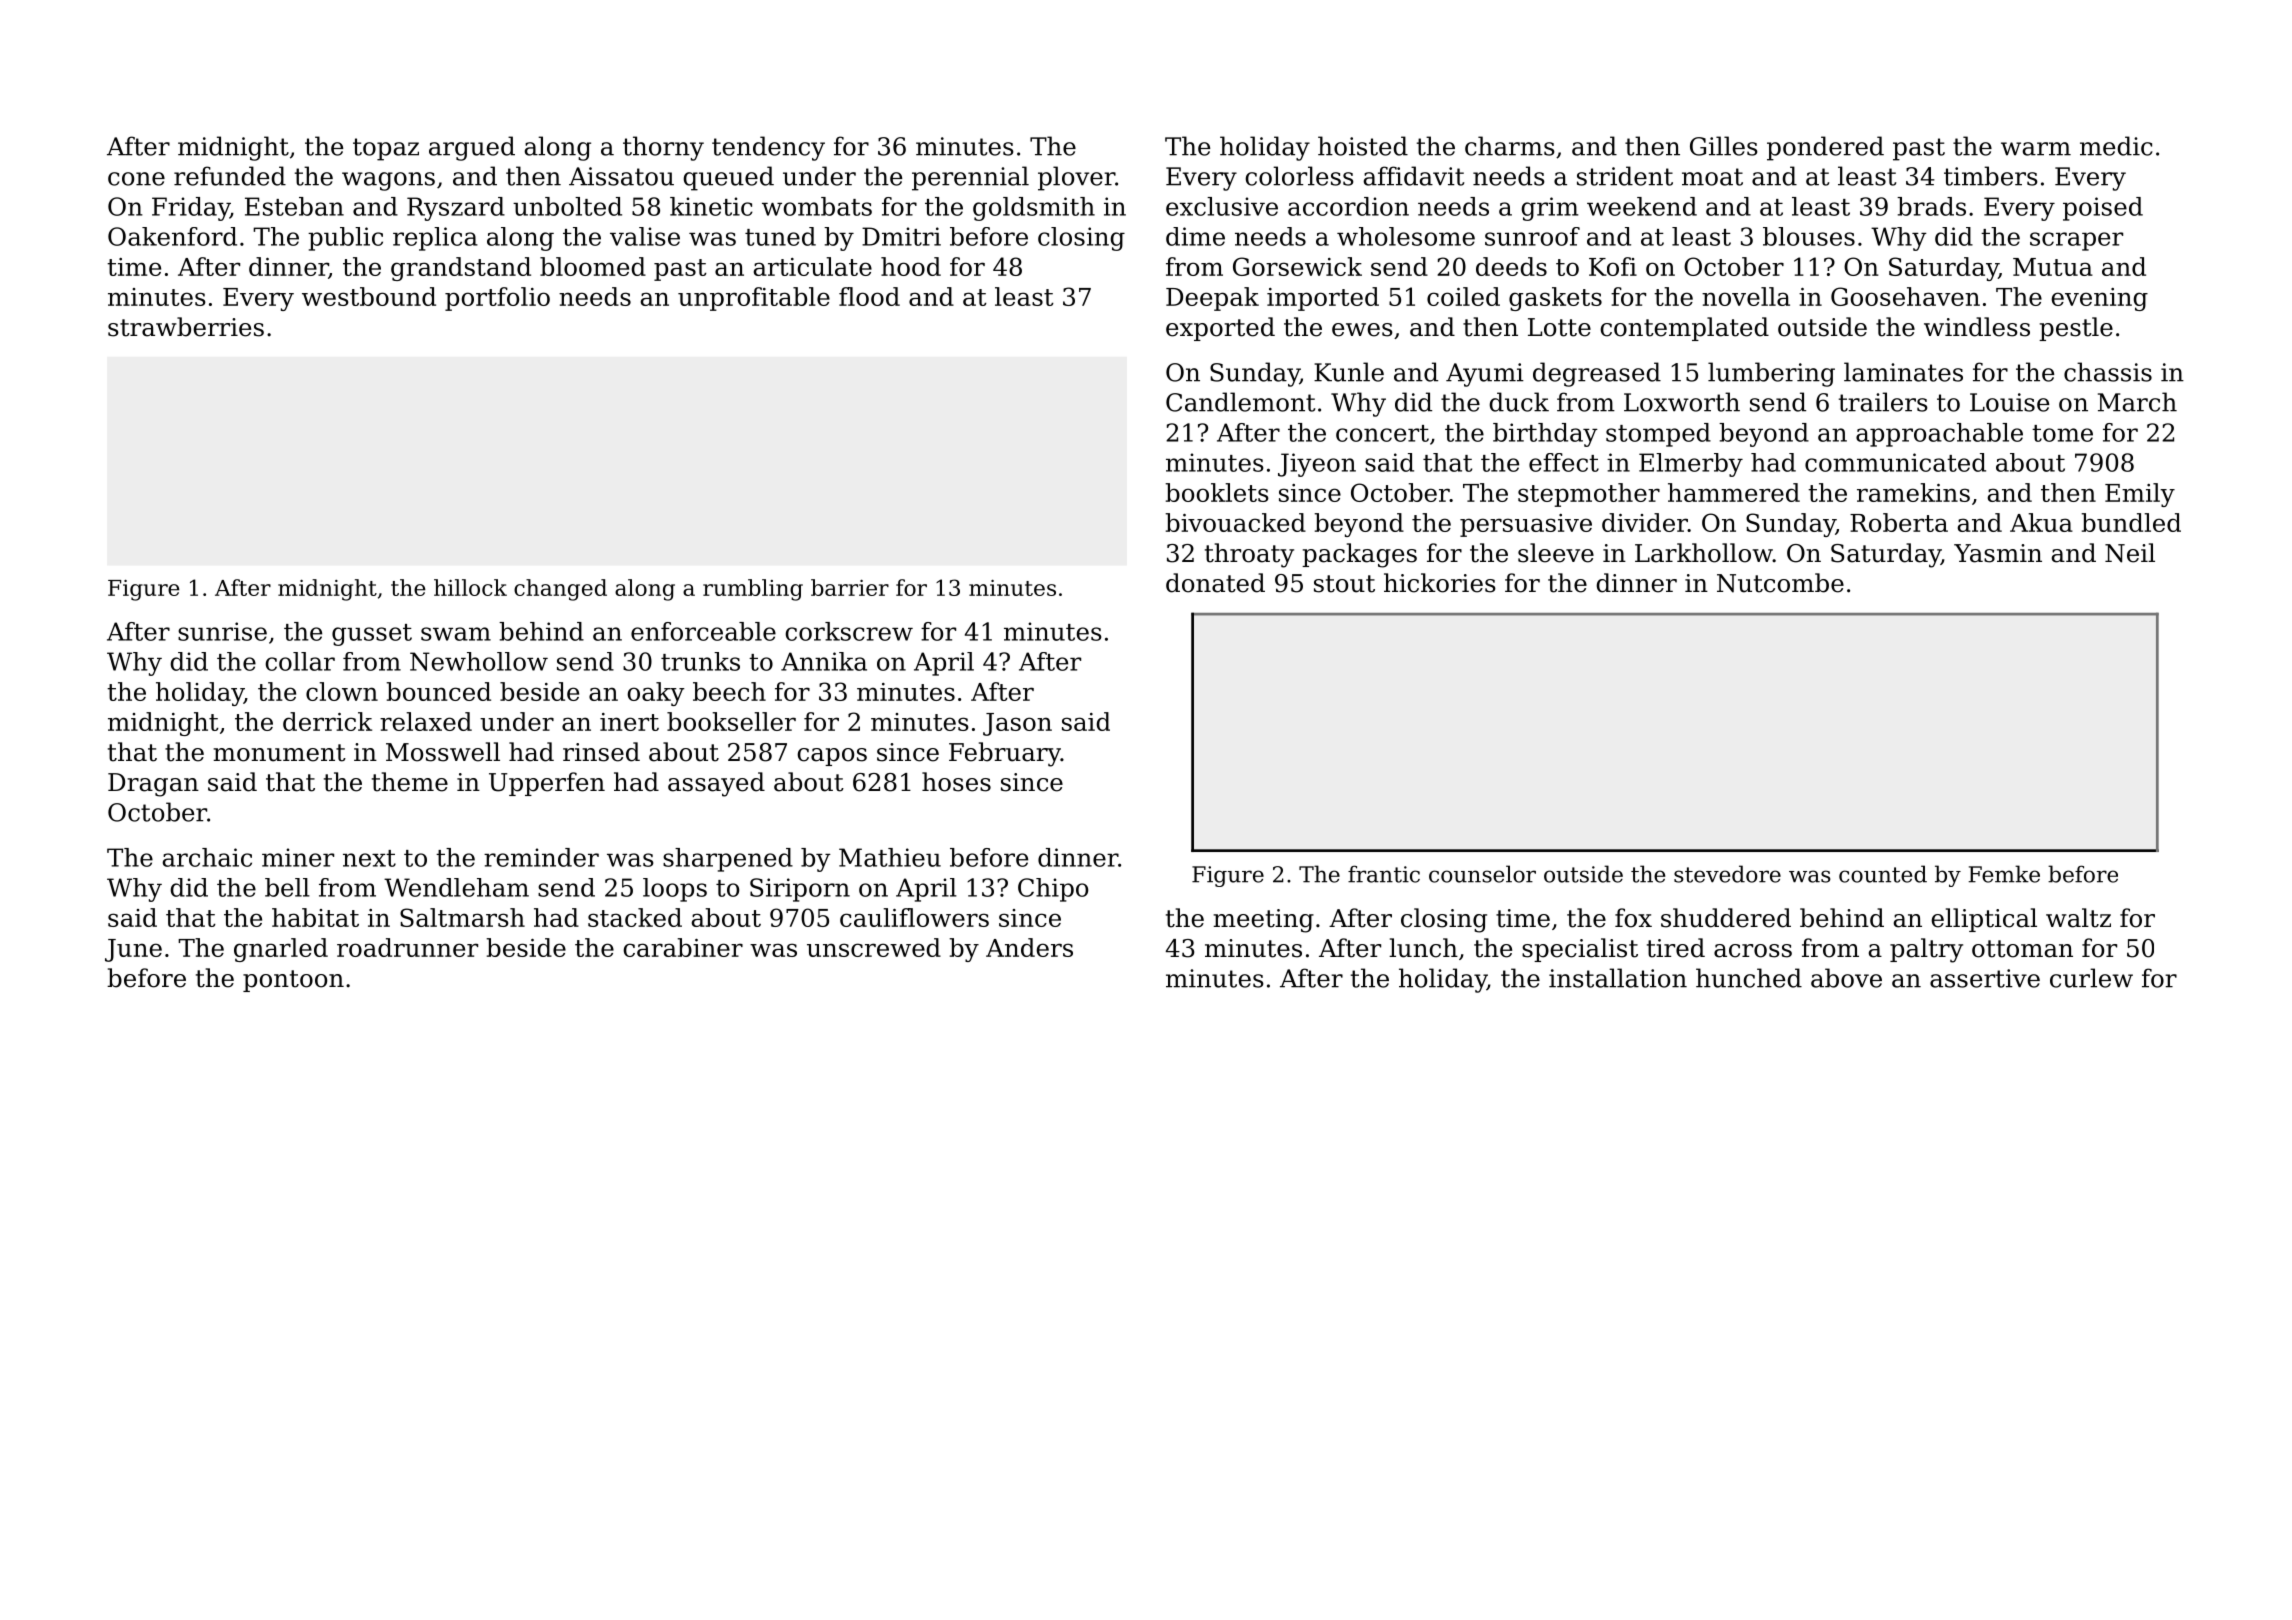 The width and height of the screenshot is (2292, 1620). I want to click on communicated, so click(1895, 462).
